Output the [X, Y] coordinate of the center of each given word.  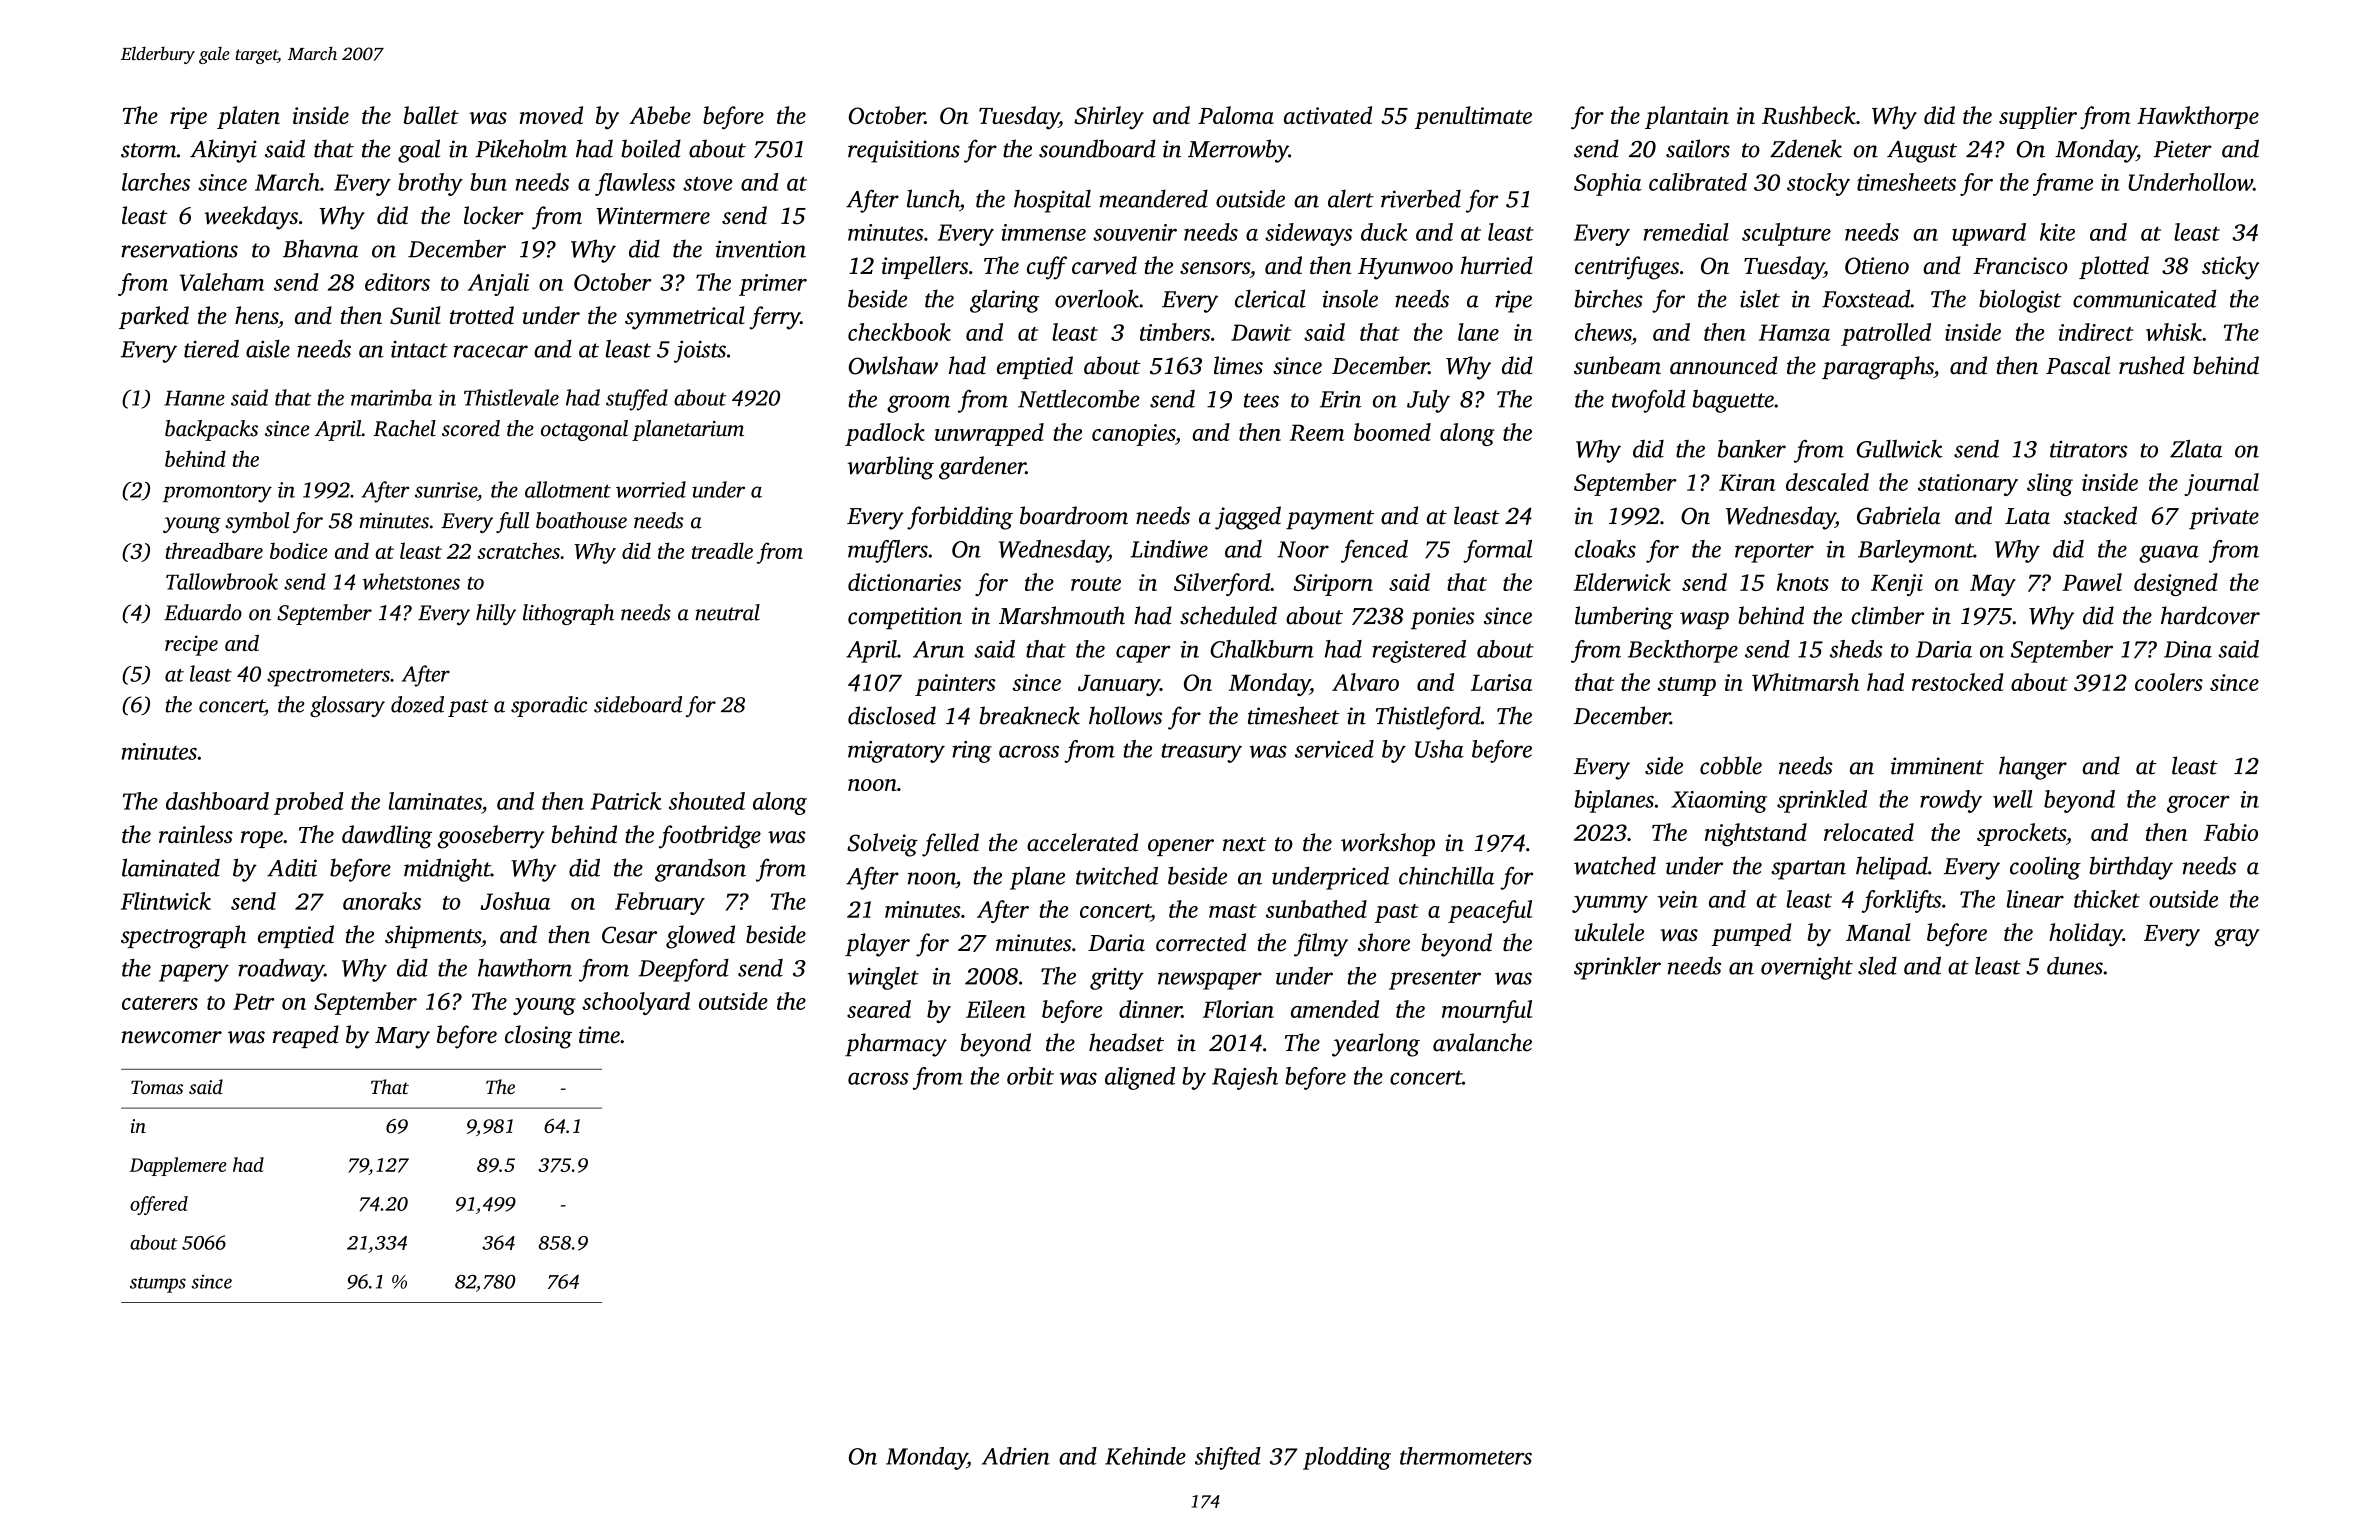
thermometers [1466, 1456]
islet [1760, 299]
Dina [2188, 649]
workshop [1388, 844]
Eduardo [203, 612]
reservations [179, 249]
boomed [1392, 432]
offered [159, 1205]
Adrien [1016, 1456]
